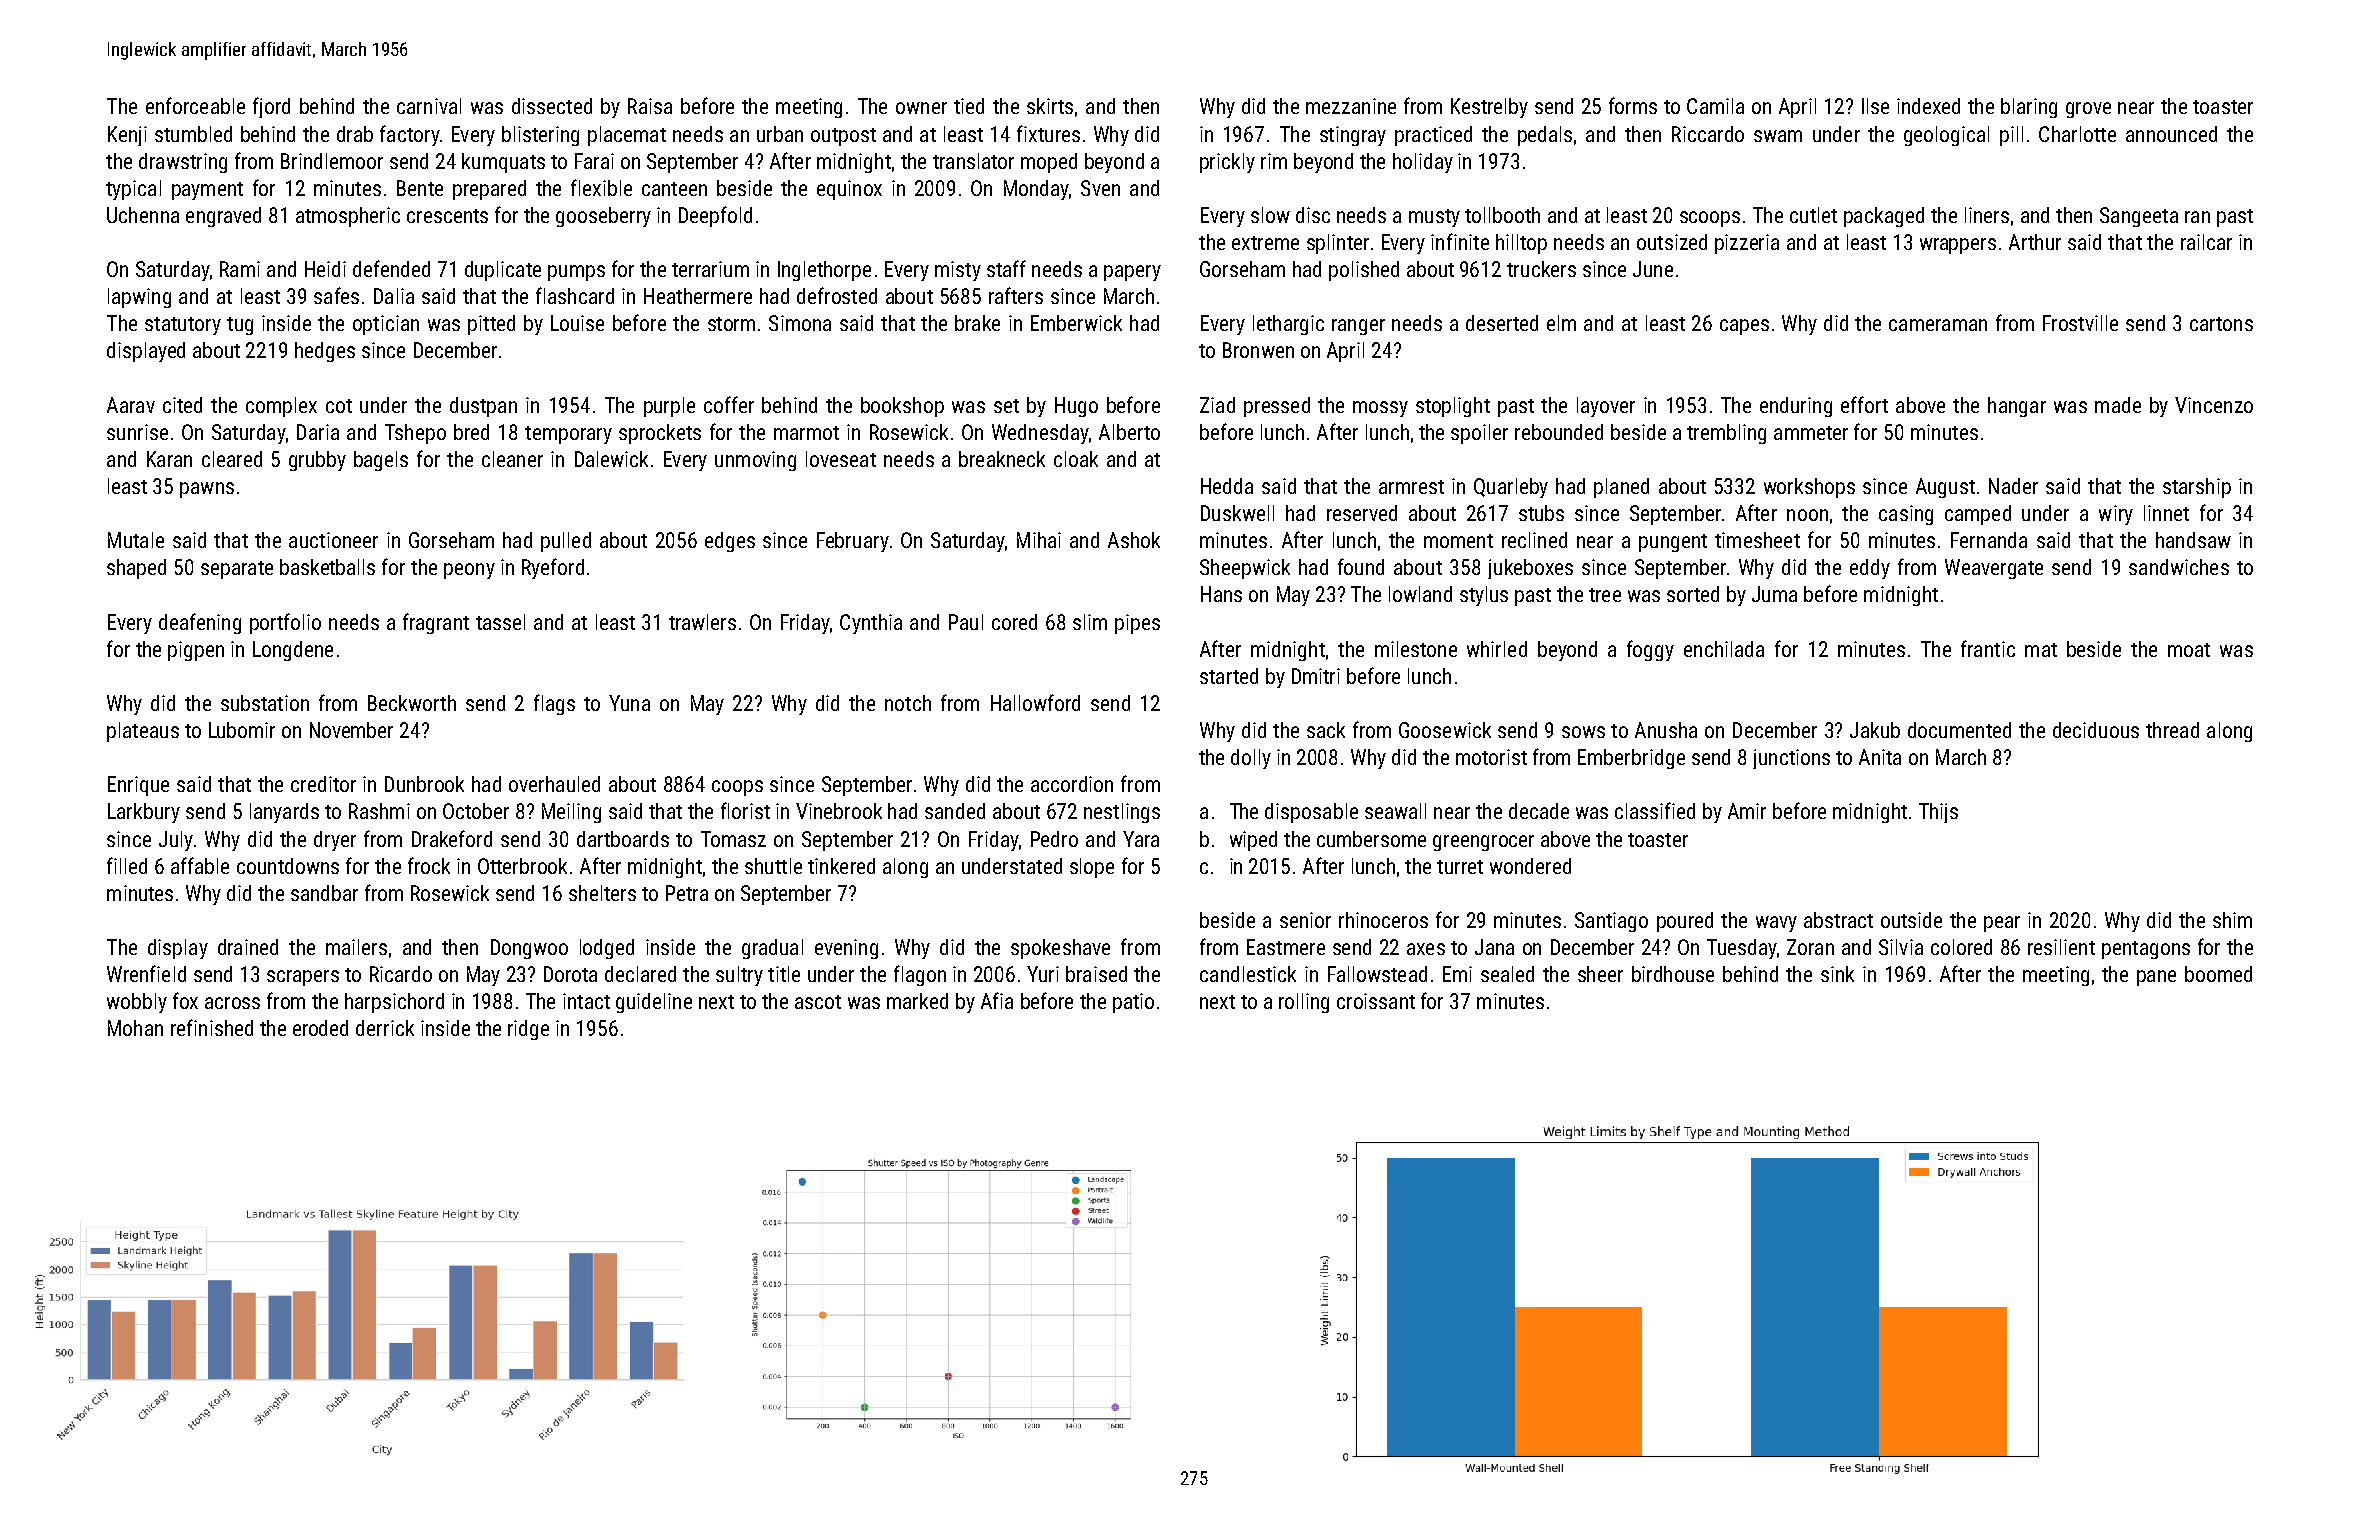  I want to click on hangar, so click(2017, 407).
